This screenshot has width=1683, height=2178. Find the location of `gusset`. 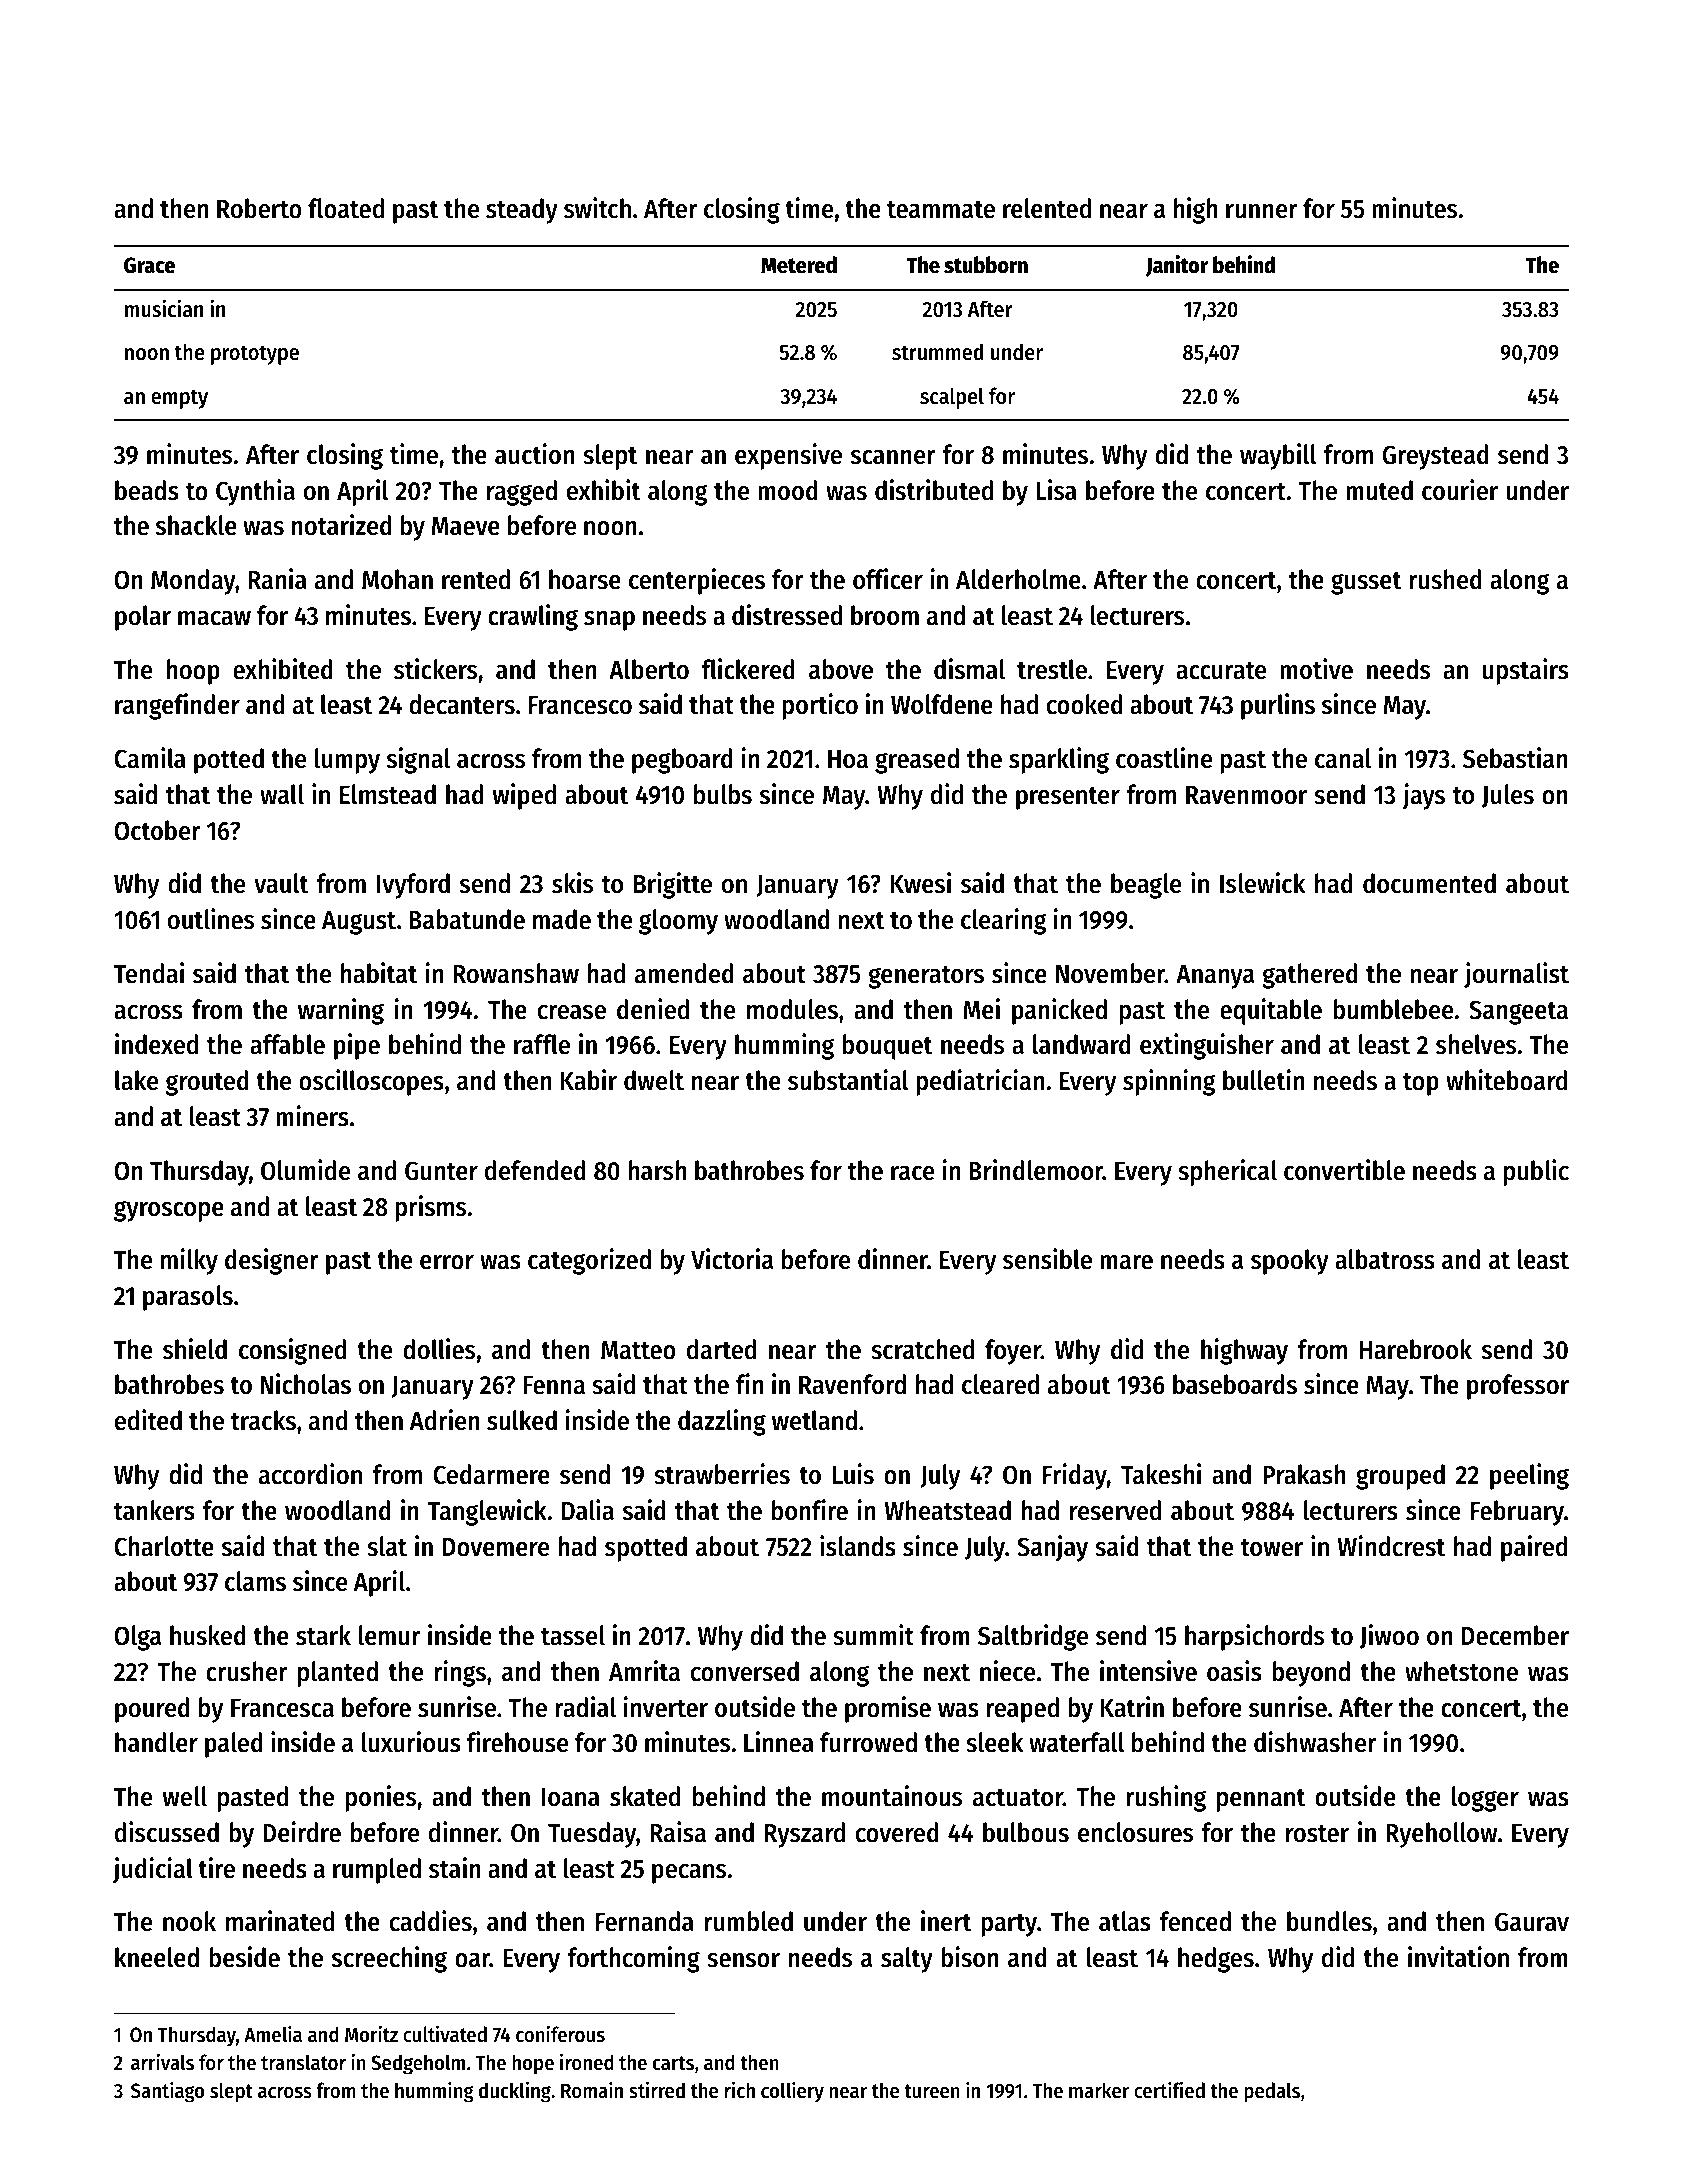

gusset is located at coordinates (1366, 583).
